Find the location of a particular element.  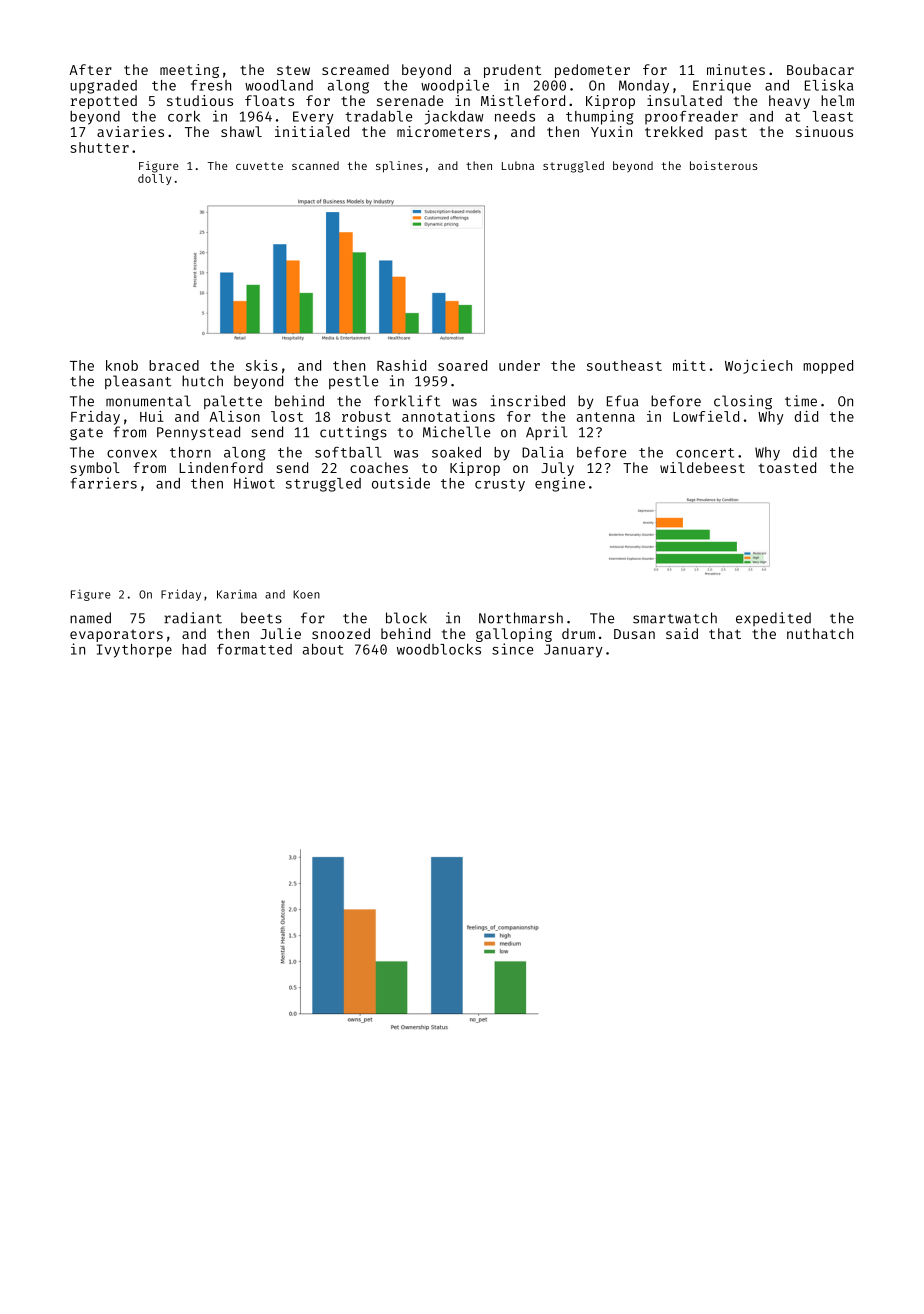

Wojciech is located at coordinates (758, 366).
